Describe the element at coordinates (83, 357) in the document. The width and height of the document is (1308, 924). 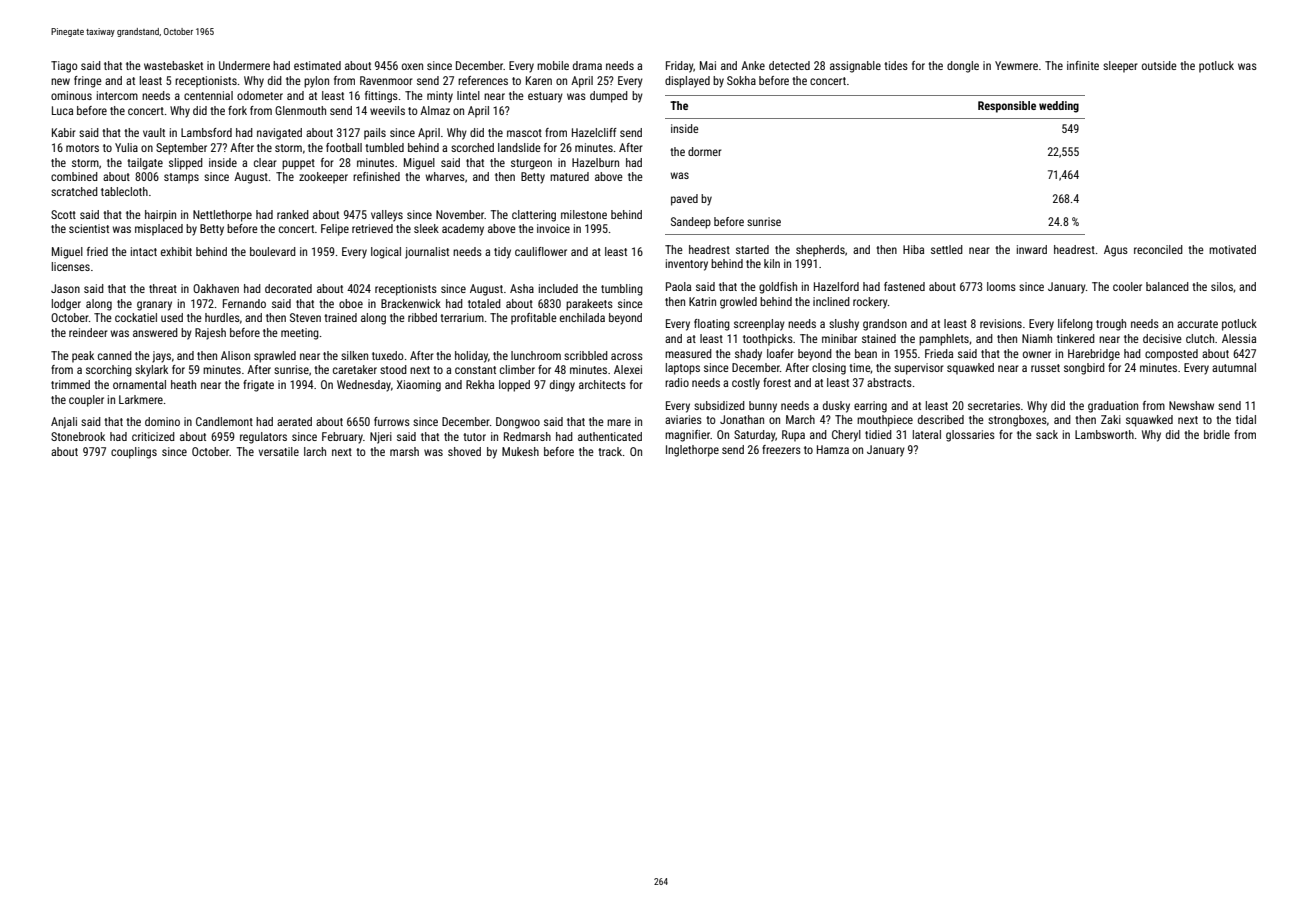
I see `peak` at that location.
